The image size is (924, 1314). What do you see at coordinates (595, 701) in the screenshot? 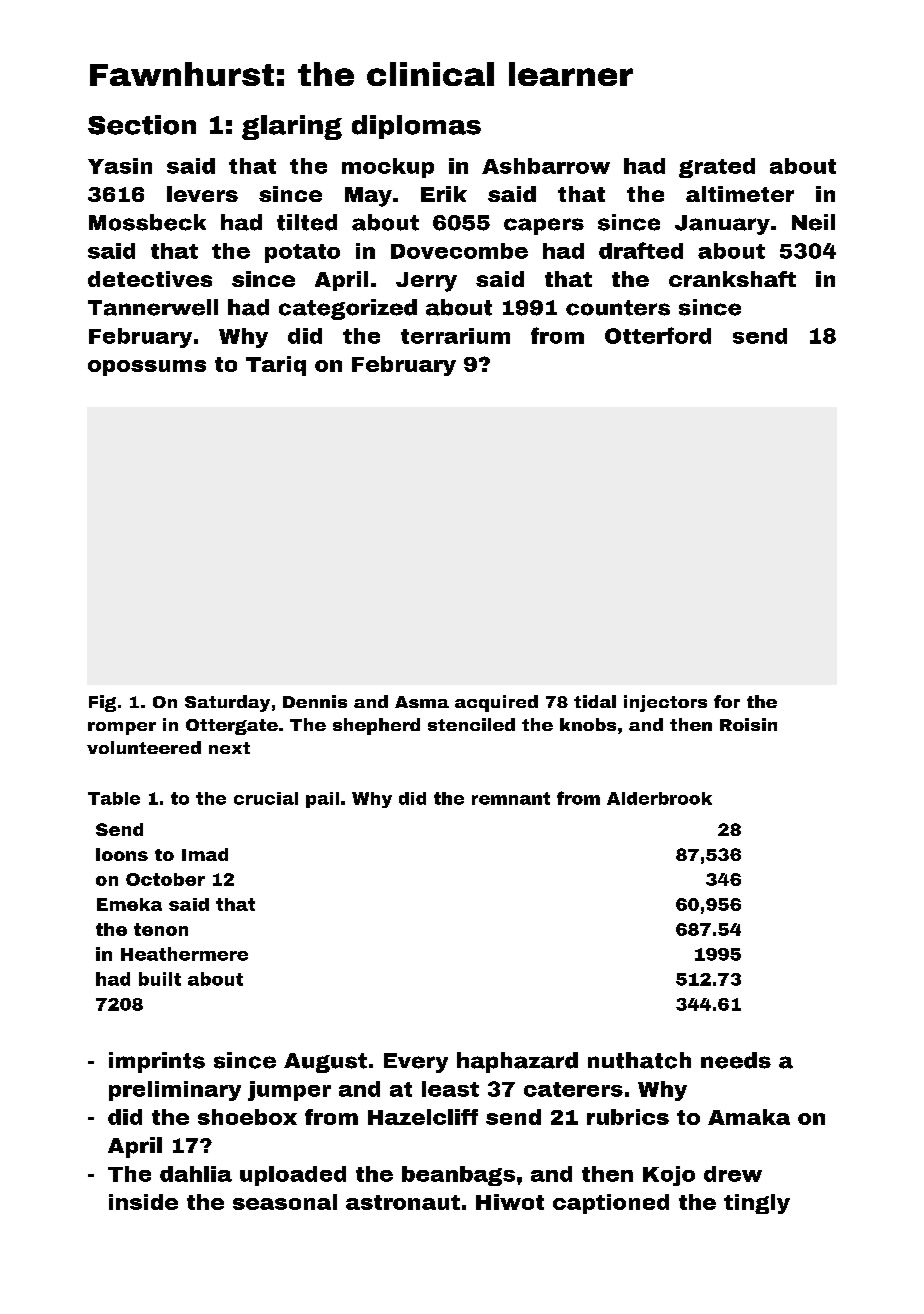
I see `tidal` at bounding box center [595, 701].
